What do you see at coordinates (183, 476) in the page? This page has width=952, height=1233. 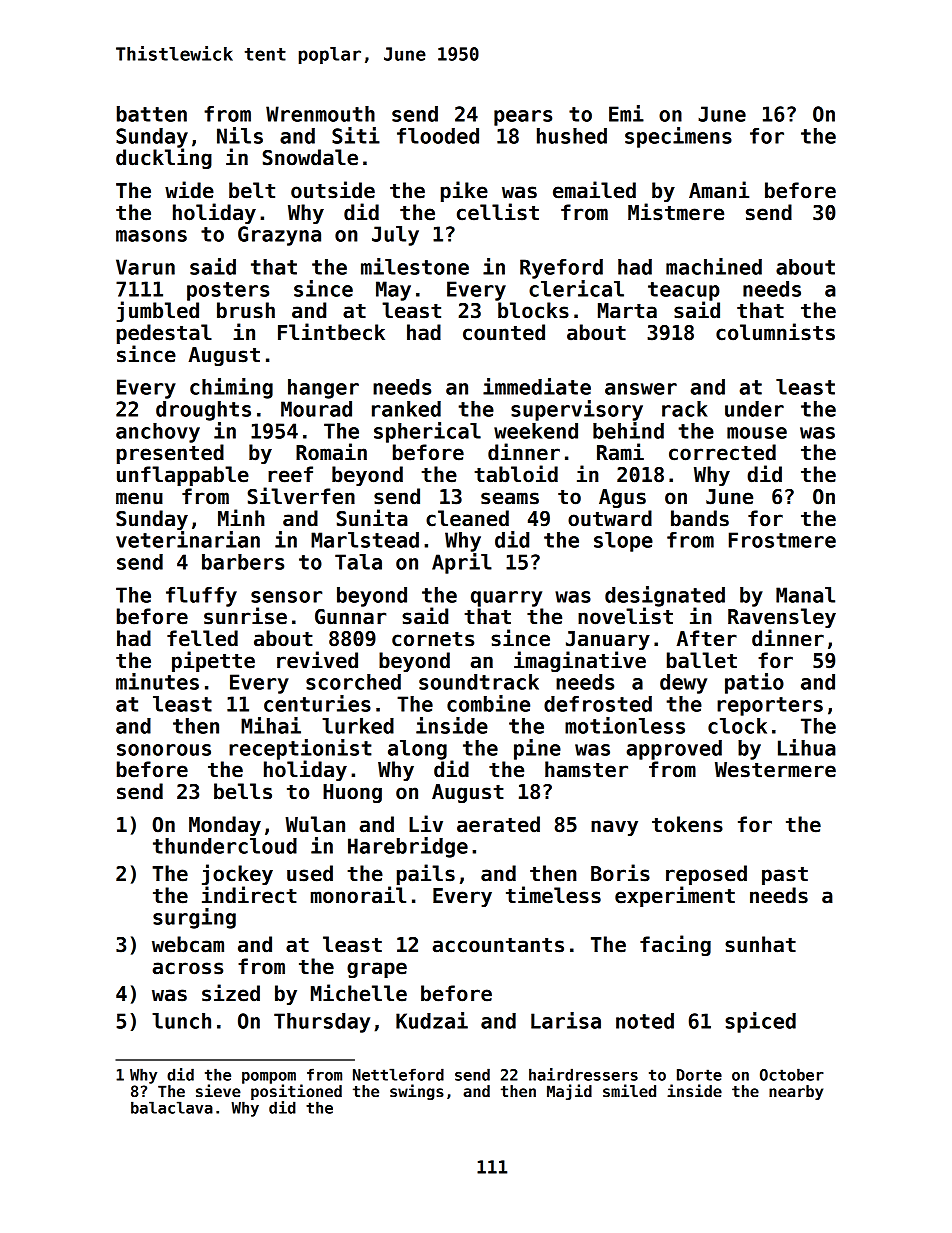 I see `unflappable` at bounding box center [183, 476].
